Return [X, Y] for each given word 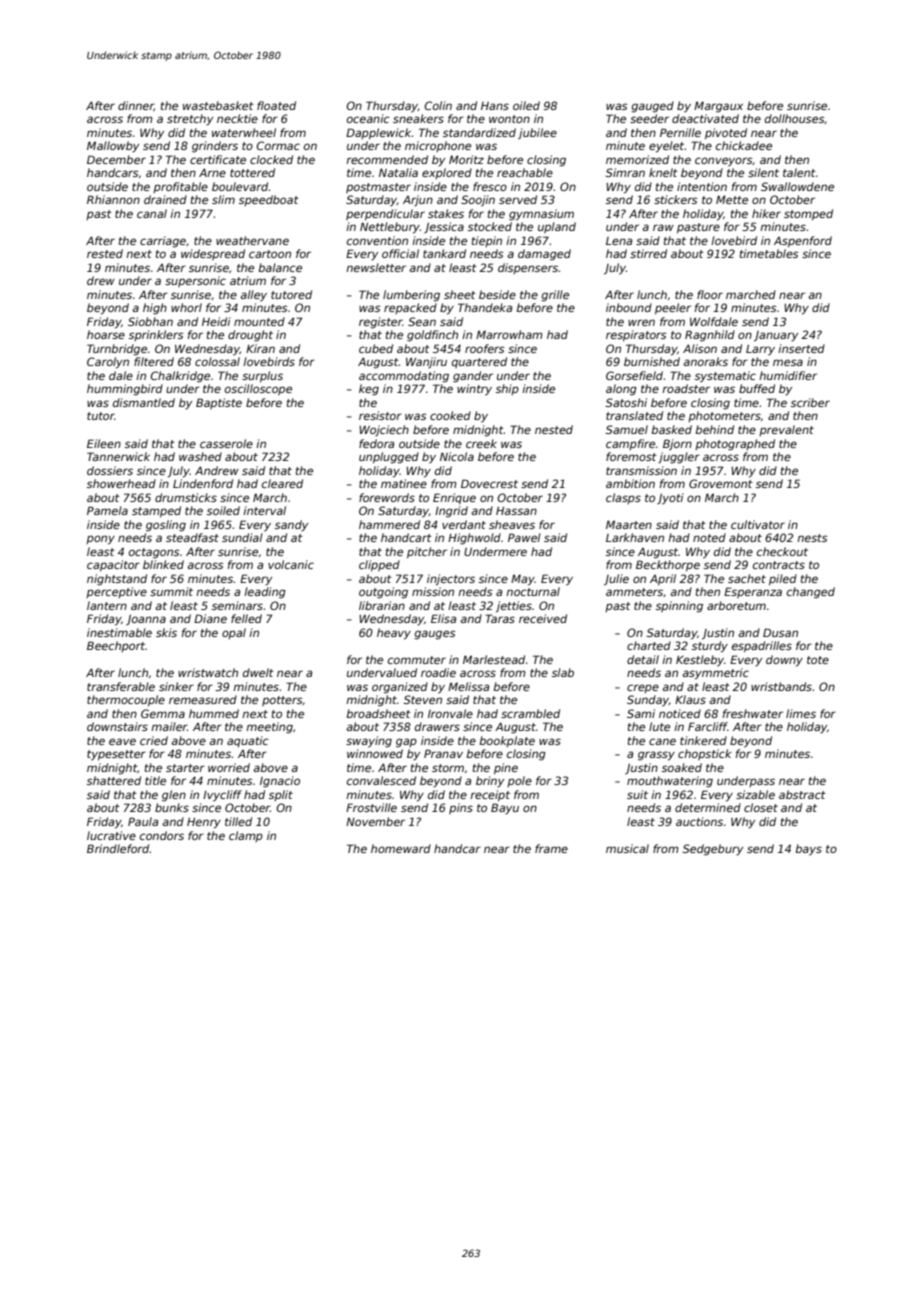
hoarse [106, 334]
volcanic [291, 564]
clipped [379, 565]
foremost [631, 456]
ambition [630, 483]
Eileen [104, 443]
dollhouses [794, 118]
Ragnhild [710, 336]
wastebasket [218, 105]
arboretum [736, 605]
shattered [114, 780]
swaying [369, 742]
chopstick [704, 754]
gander [473, 377]
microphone [438, 146]
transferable [121, 686]
